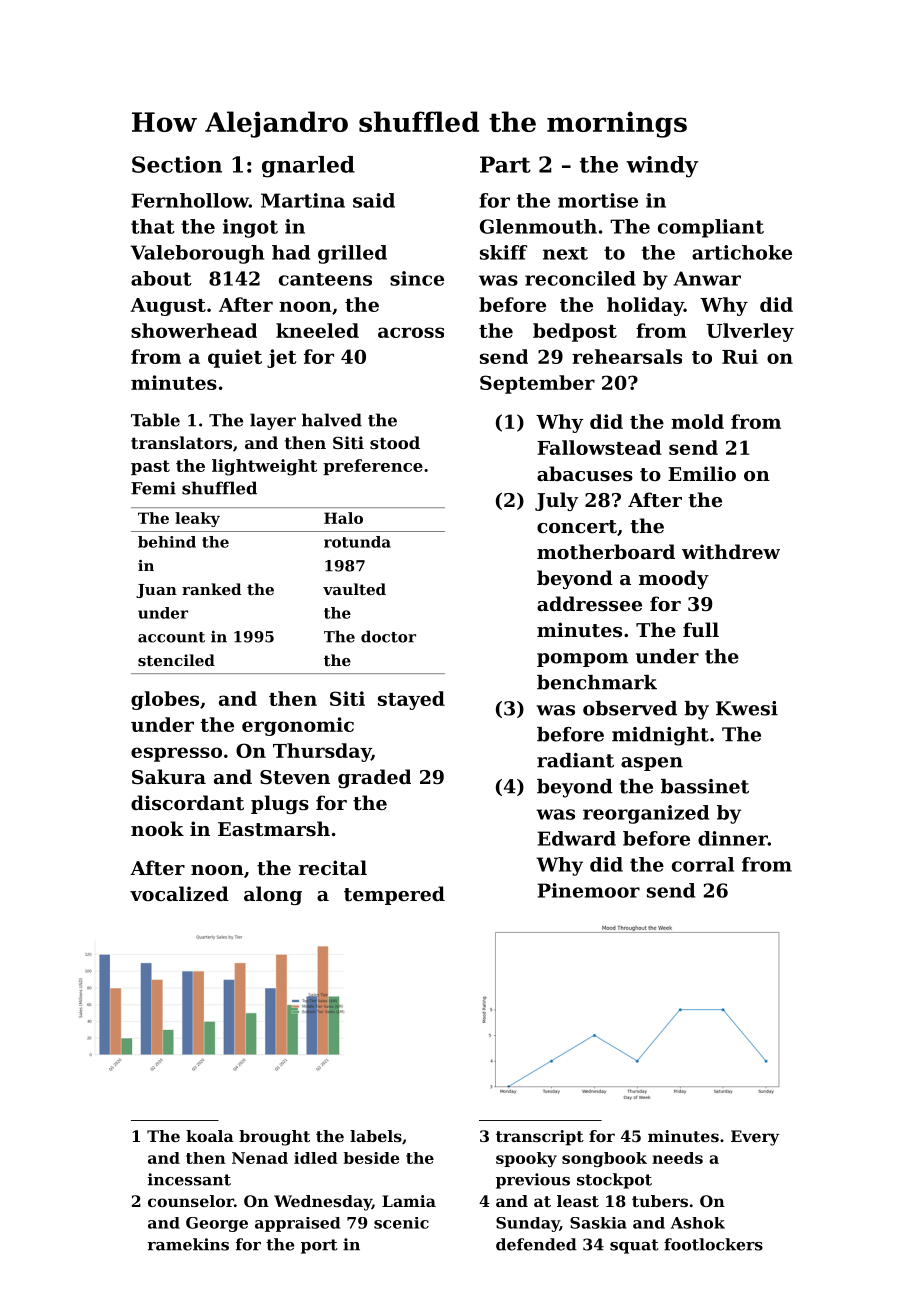  I want to click on vocalized, so click(179, 893).
